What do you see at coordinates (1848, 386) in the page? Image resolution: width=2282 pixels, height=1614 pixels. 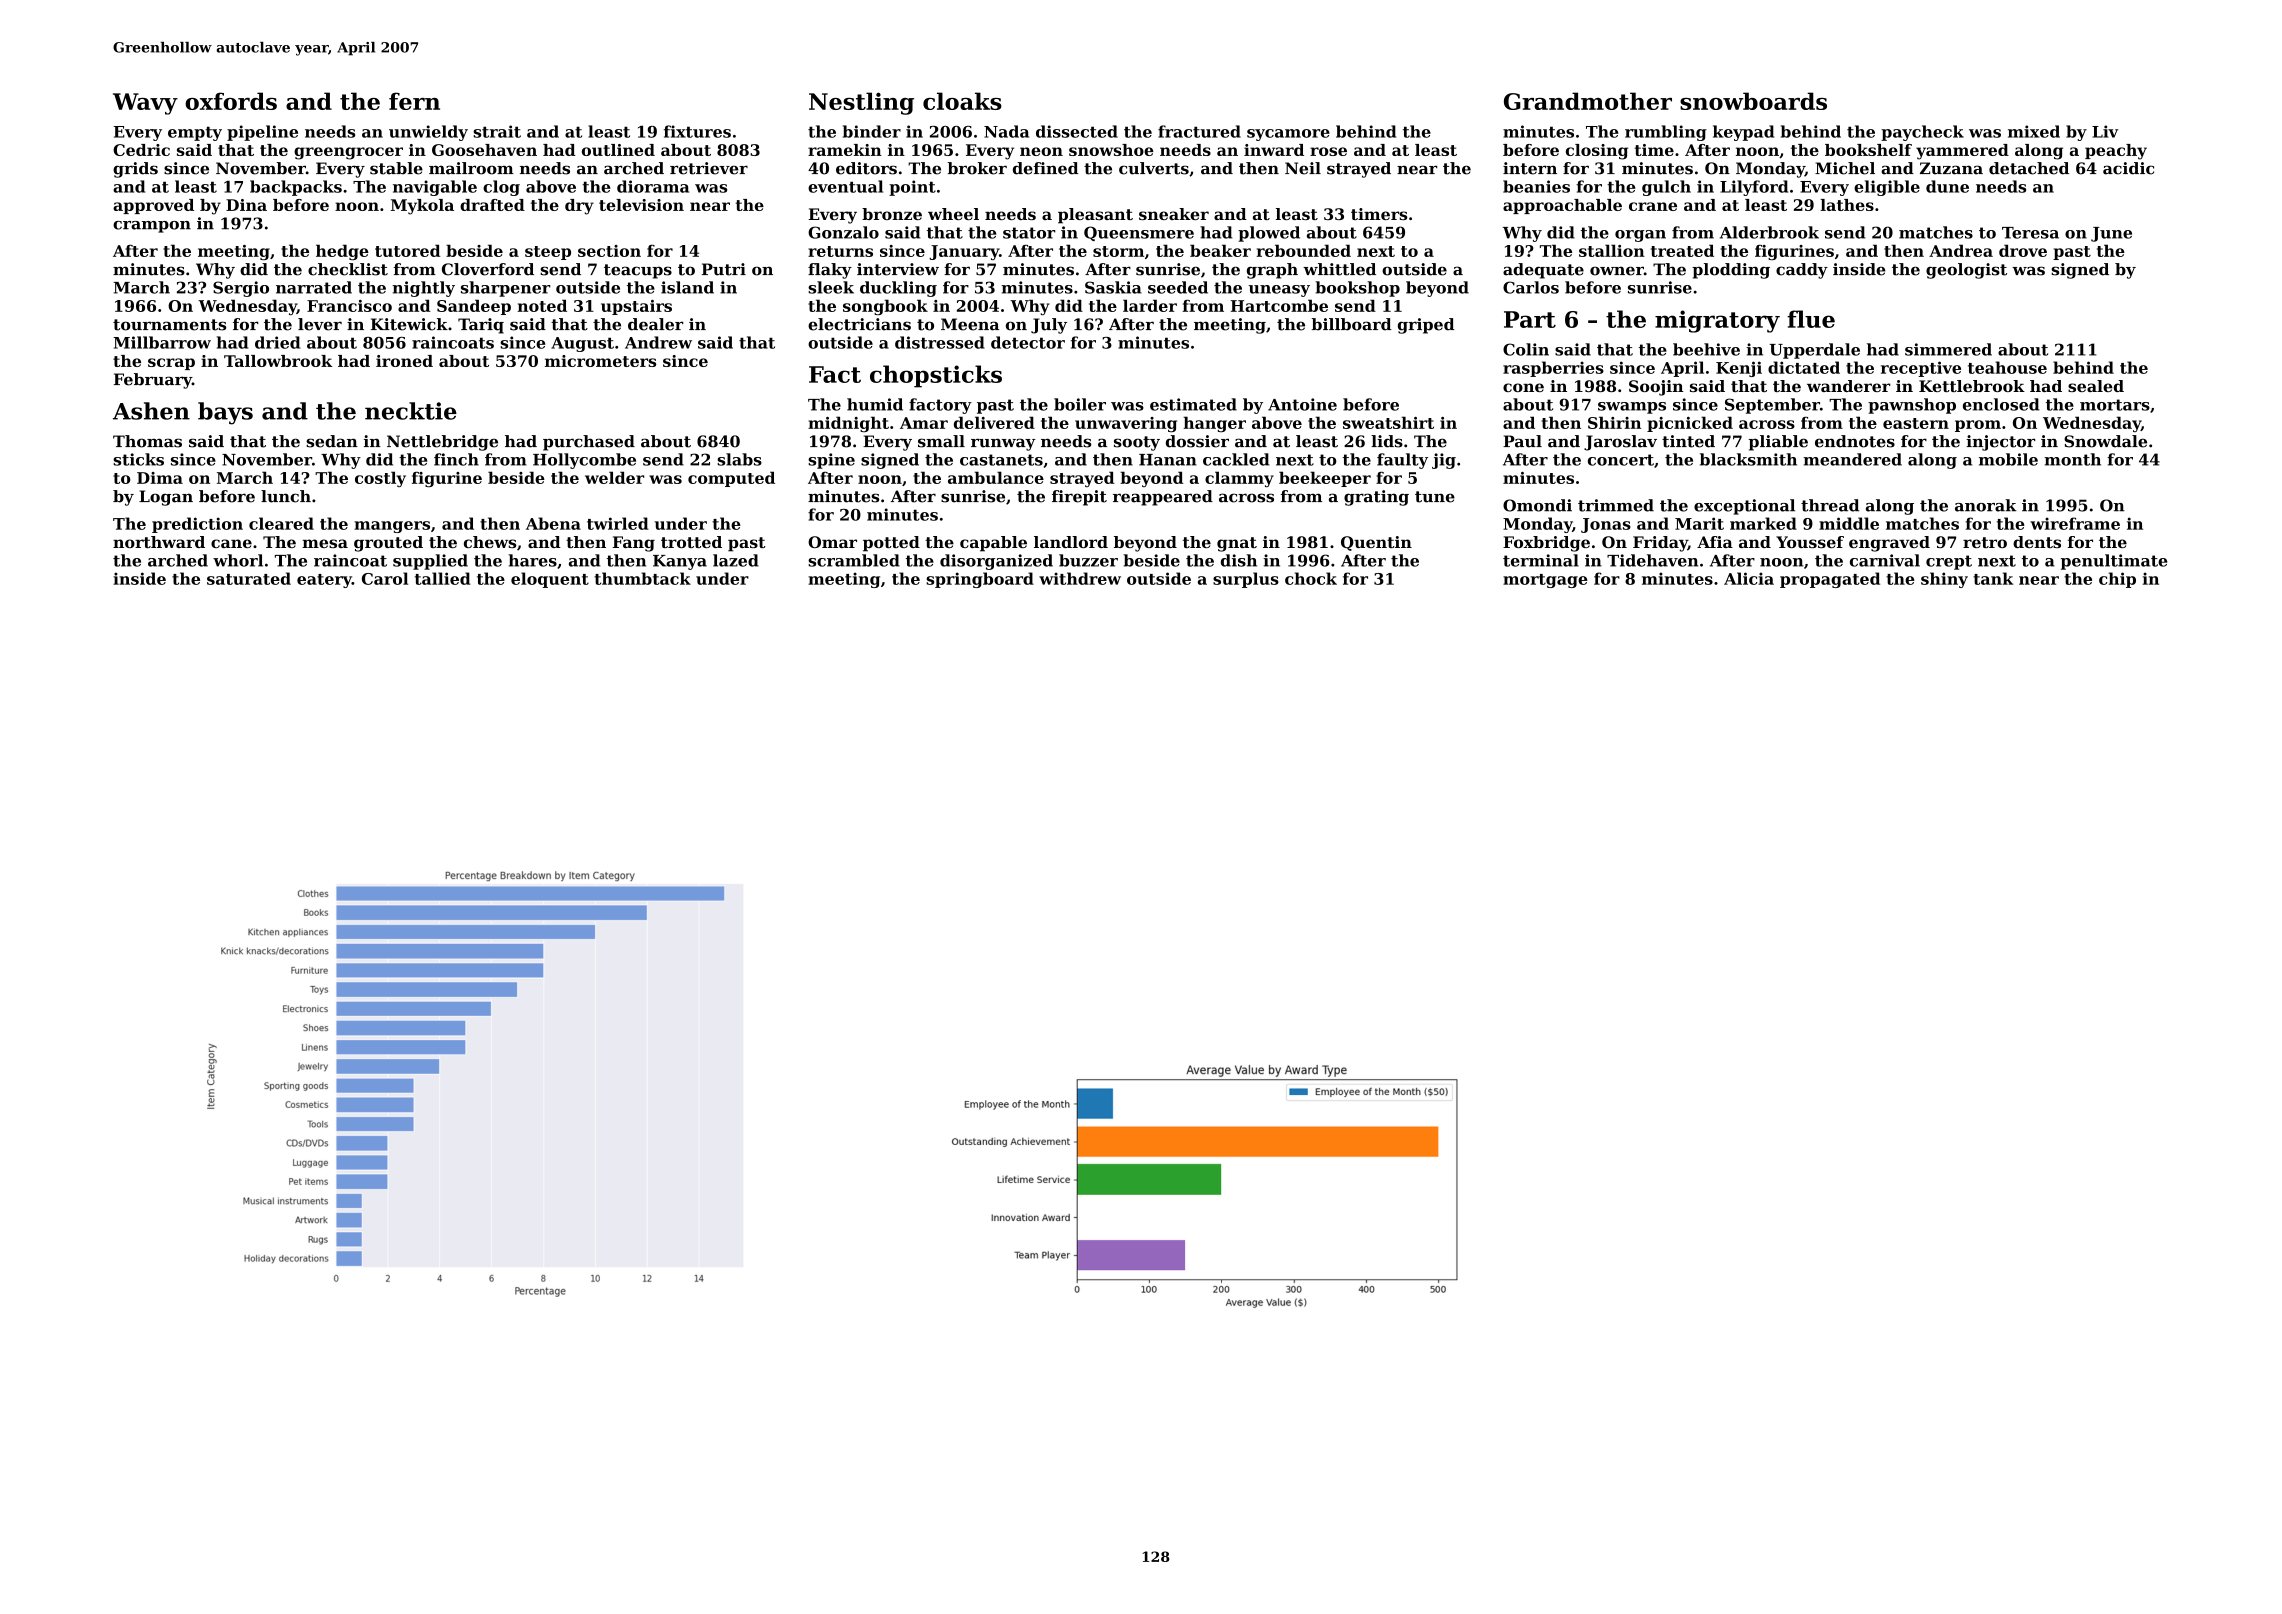 I see `wanderer` at bounding box center [1848, 386].
